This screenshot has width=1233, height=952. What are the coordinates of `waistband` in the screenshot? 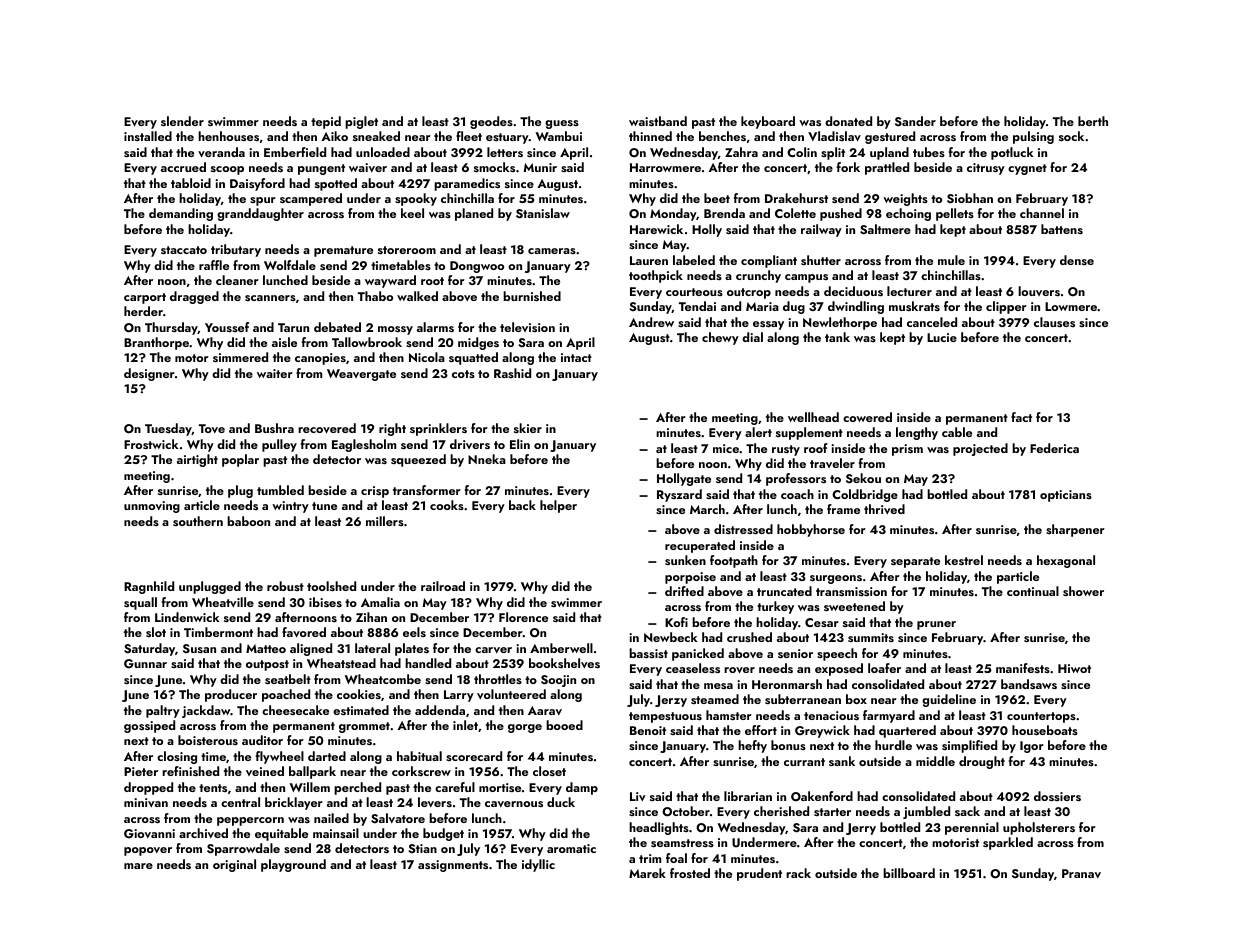 It's located at (658, 121).
